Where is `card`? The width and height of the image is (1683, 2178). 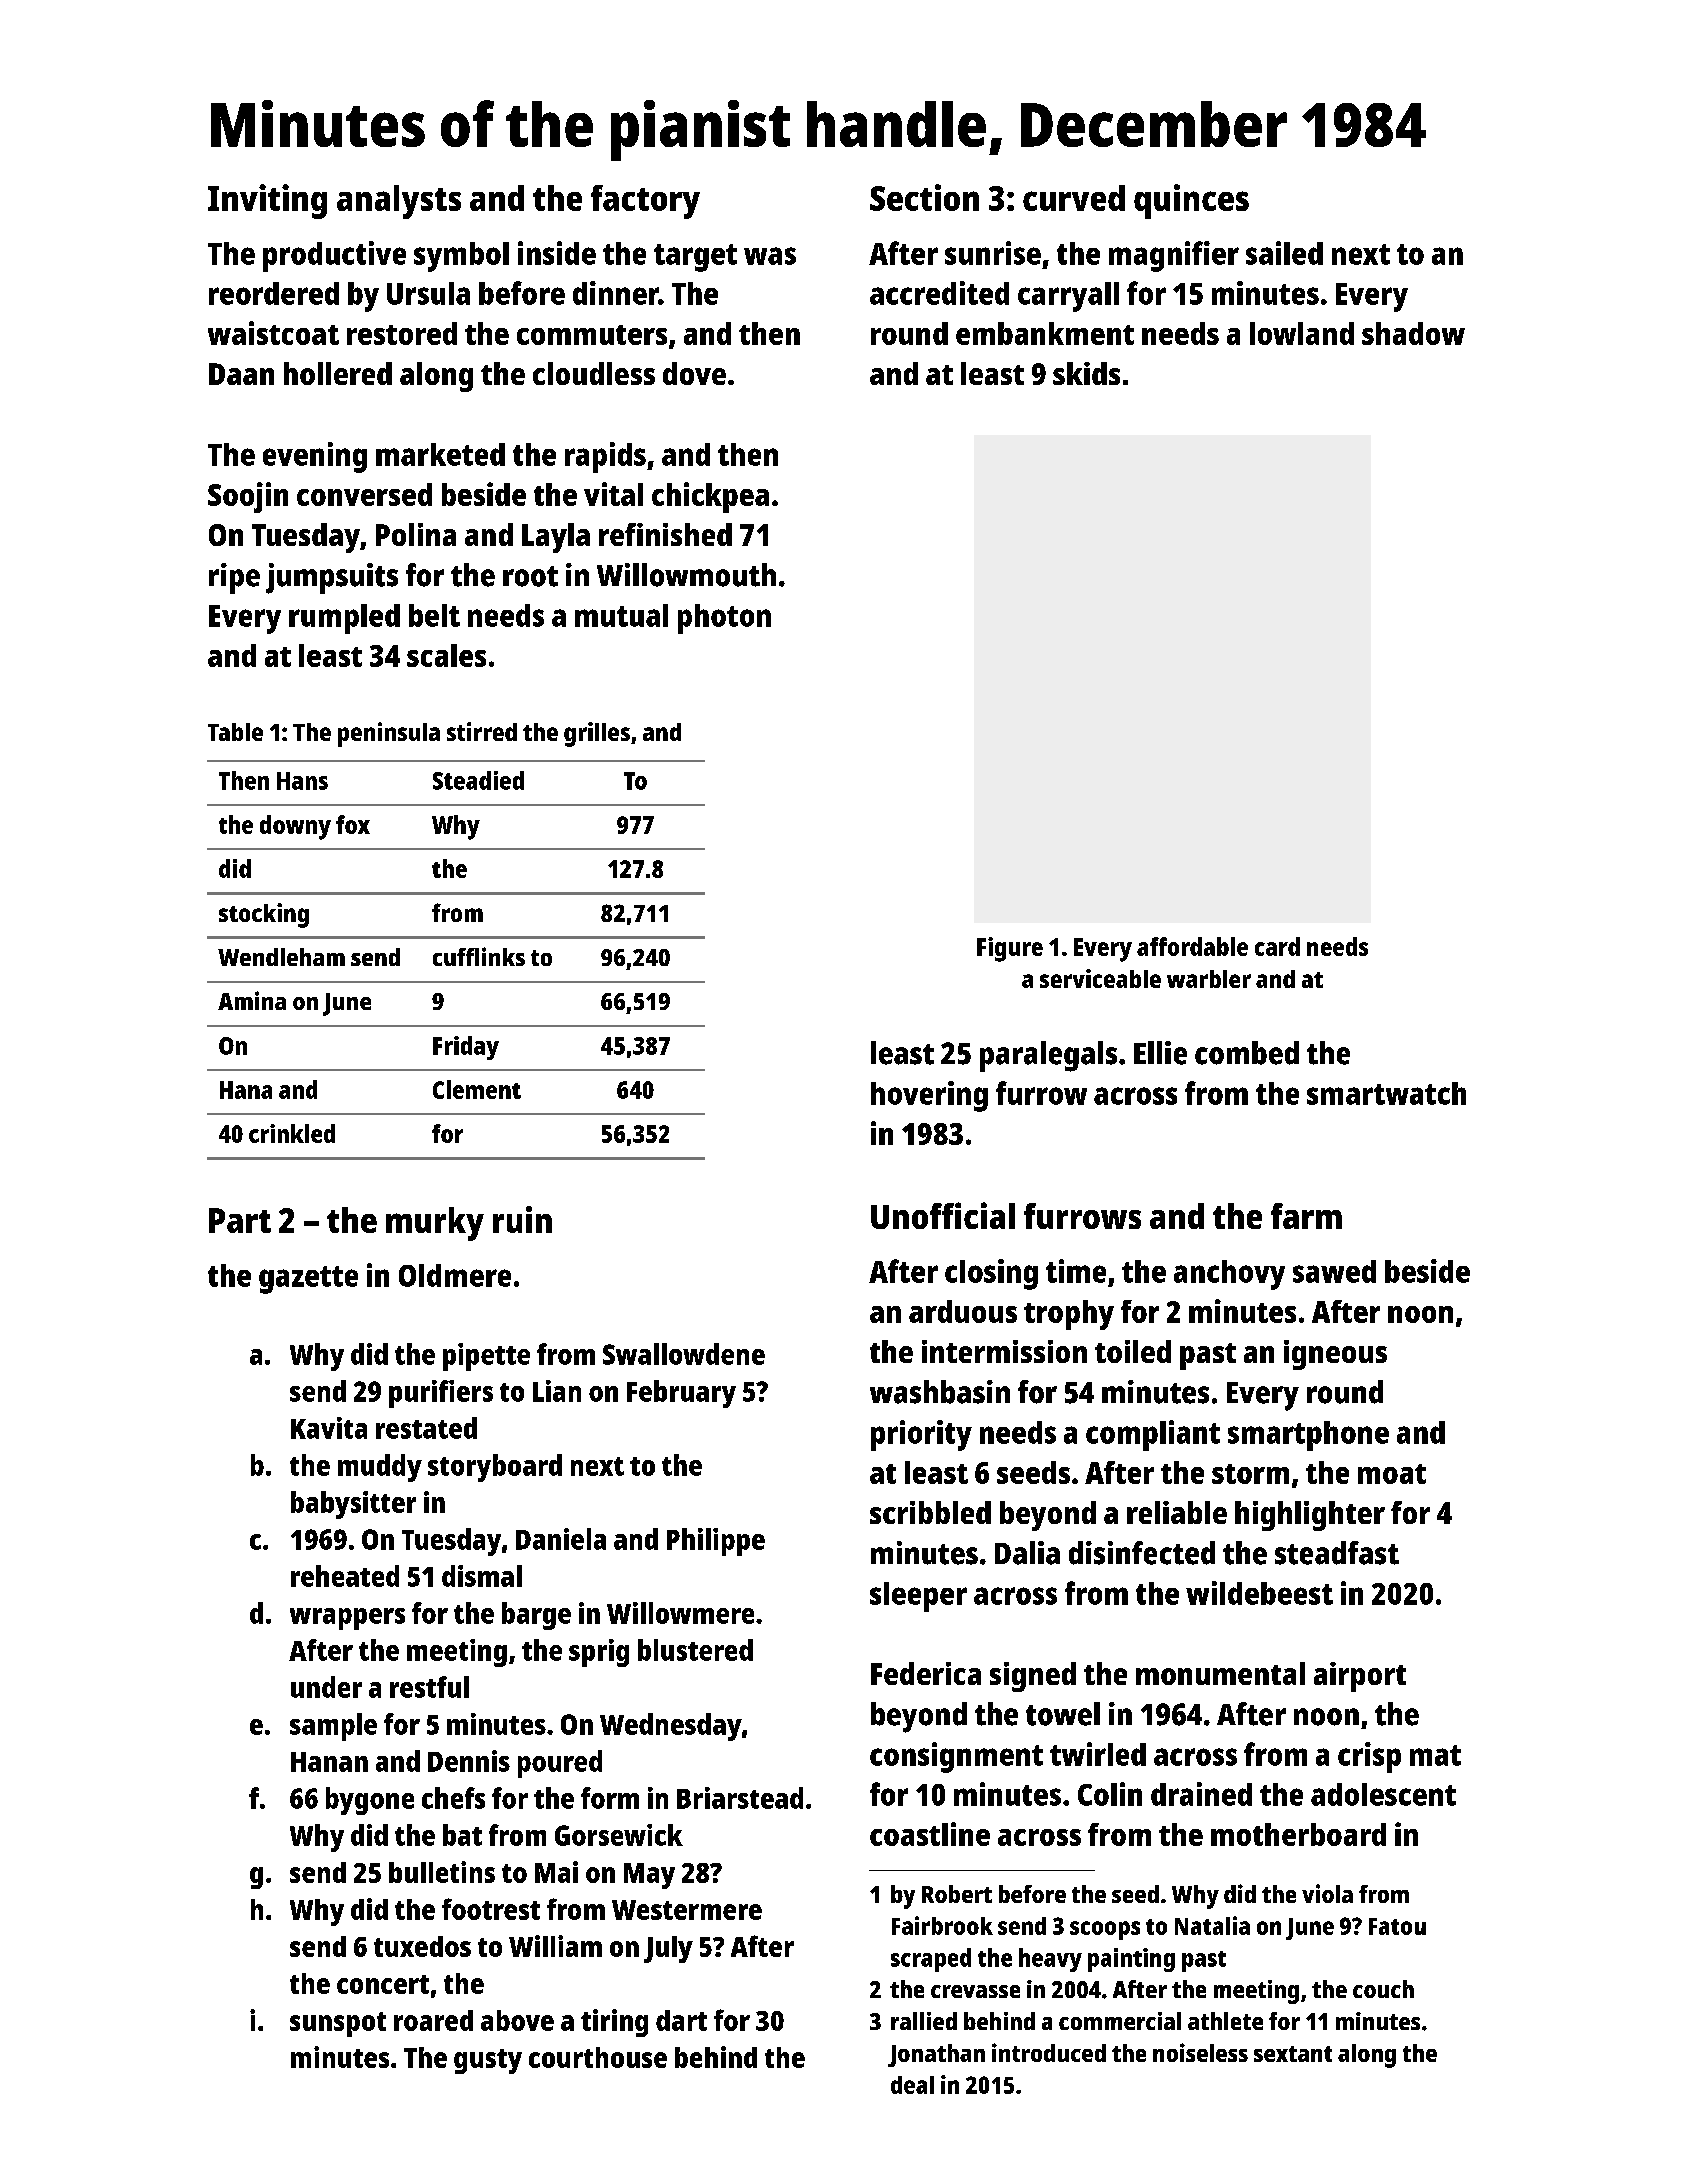
card is located at coordinates (1277, 946).
